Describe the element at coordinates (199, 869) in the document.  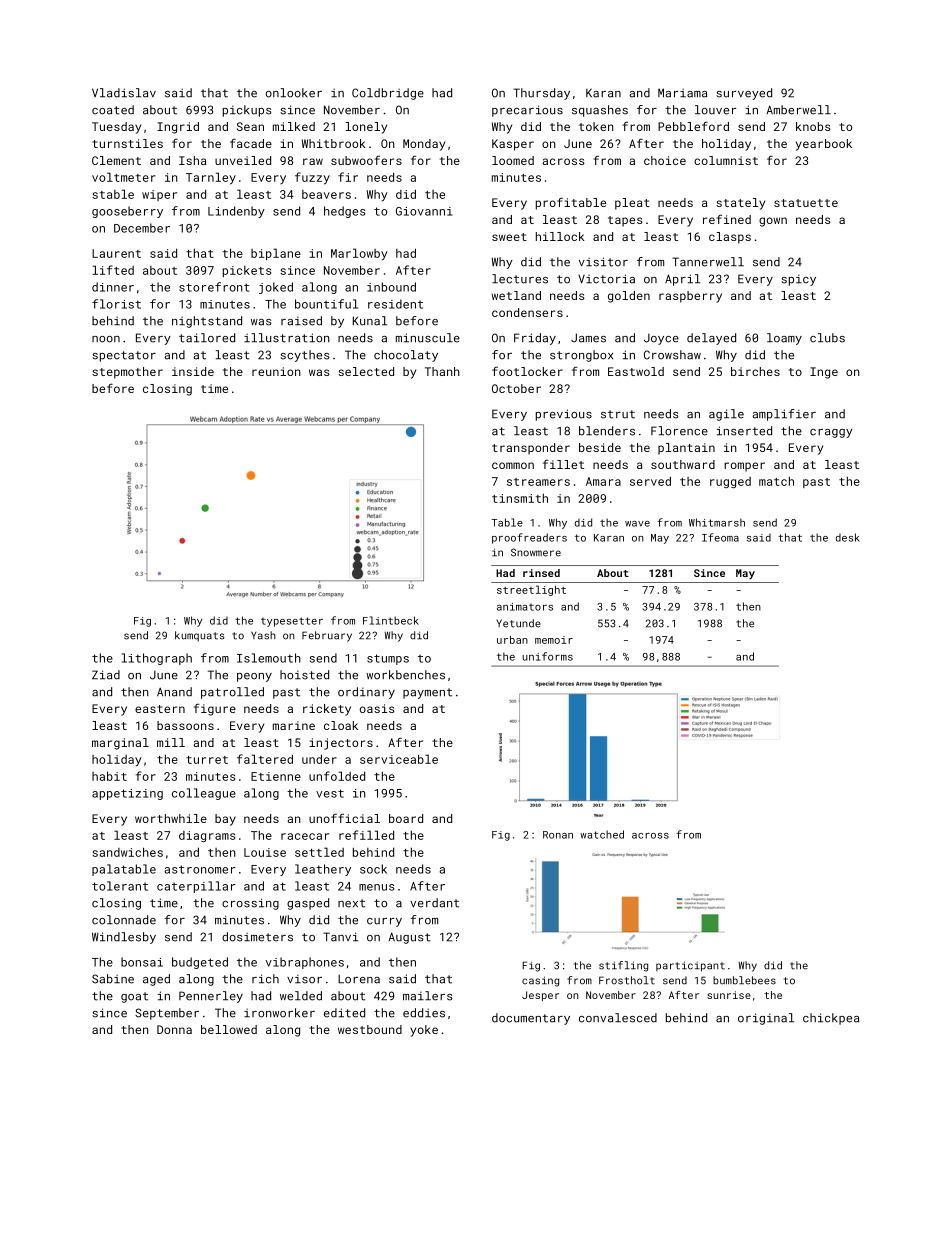
I see `astronomer` at that location.
